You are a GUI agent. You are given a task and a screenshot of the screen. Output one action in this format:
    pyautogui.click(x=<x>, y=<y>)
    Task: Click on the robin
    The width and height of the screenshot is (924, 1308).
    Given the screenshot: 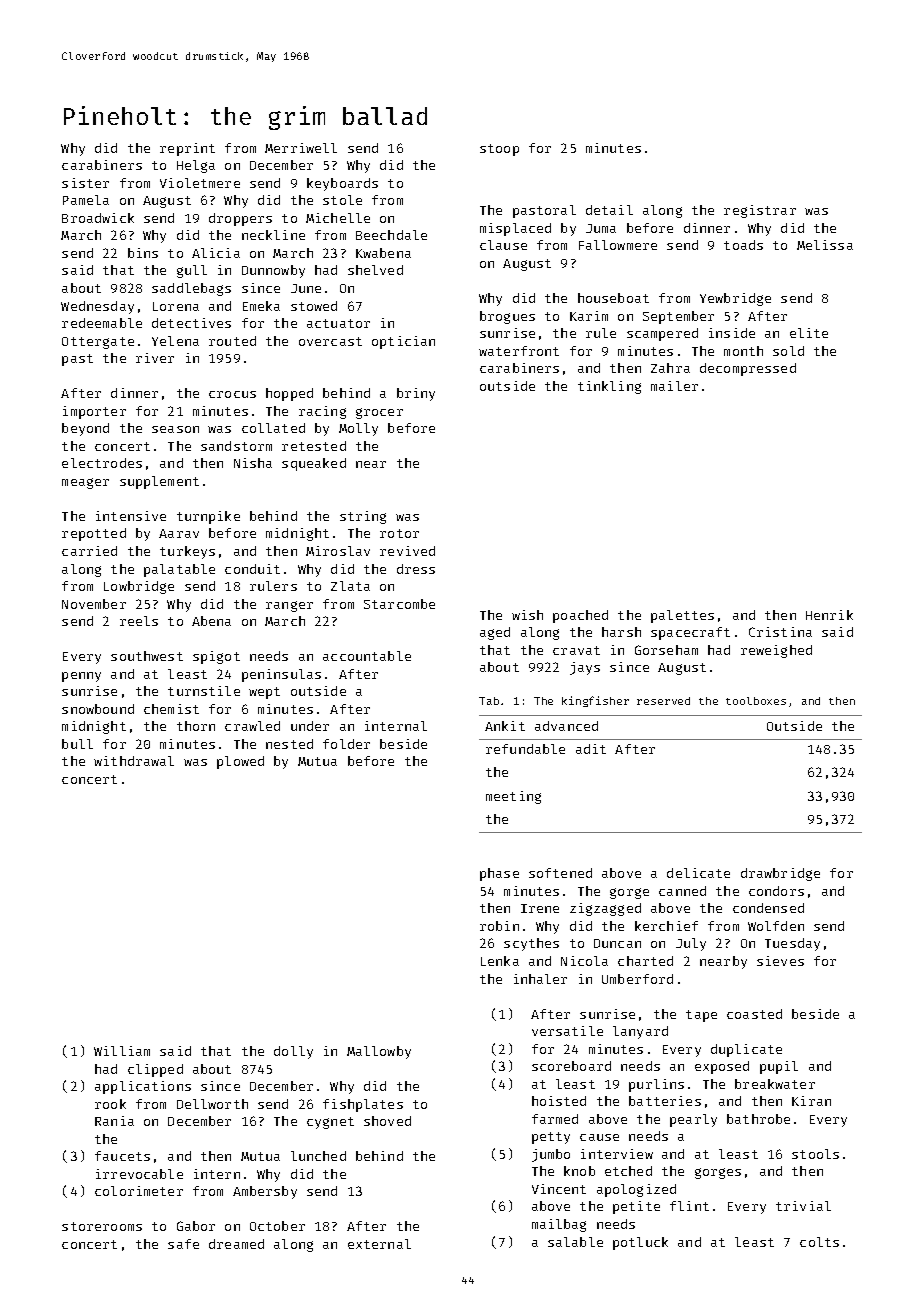 What is the action you would take?
    pyautogui.click(x=499, y=926)
